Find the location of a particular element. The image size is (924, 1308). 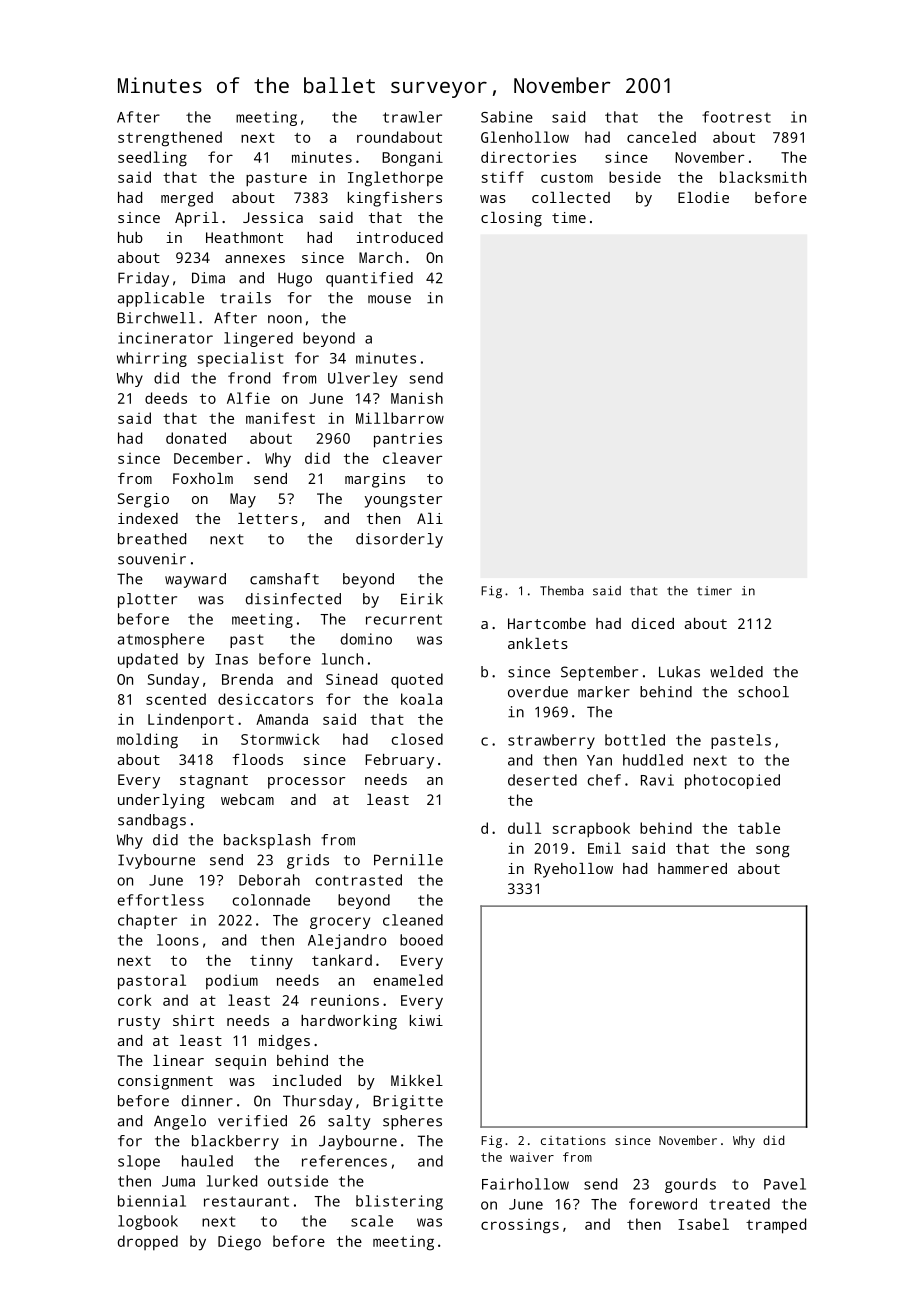

dropped is located at coordinates (148, 1243).
